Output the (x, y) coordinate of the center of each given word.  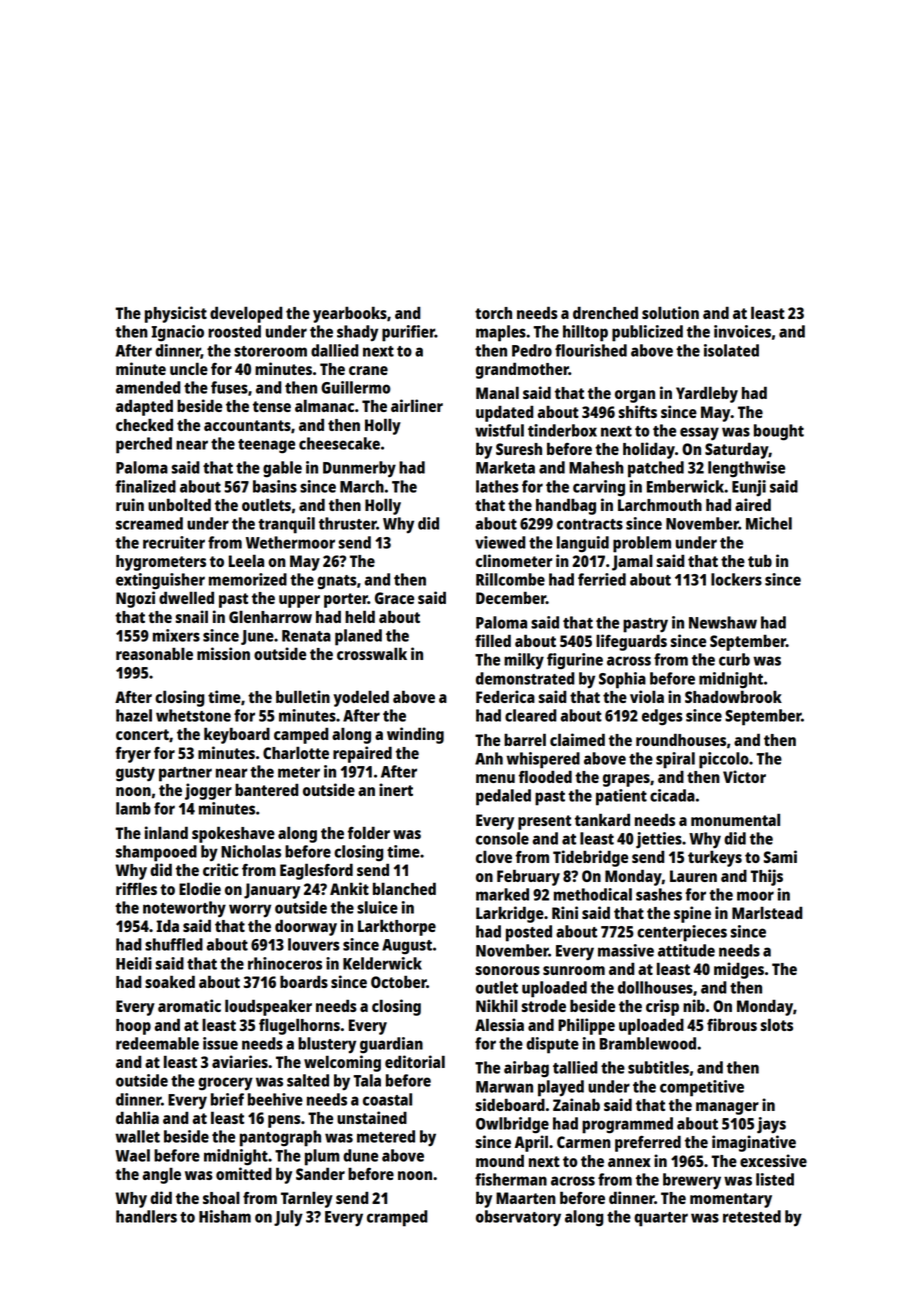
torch (493, 313)
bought (779, 432)
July (288, 1218)
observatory (518, 1218)
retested (752, 1216)
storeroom (270, 351)
